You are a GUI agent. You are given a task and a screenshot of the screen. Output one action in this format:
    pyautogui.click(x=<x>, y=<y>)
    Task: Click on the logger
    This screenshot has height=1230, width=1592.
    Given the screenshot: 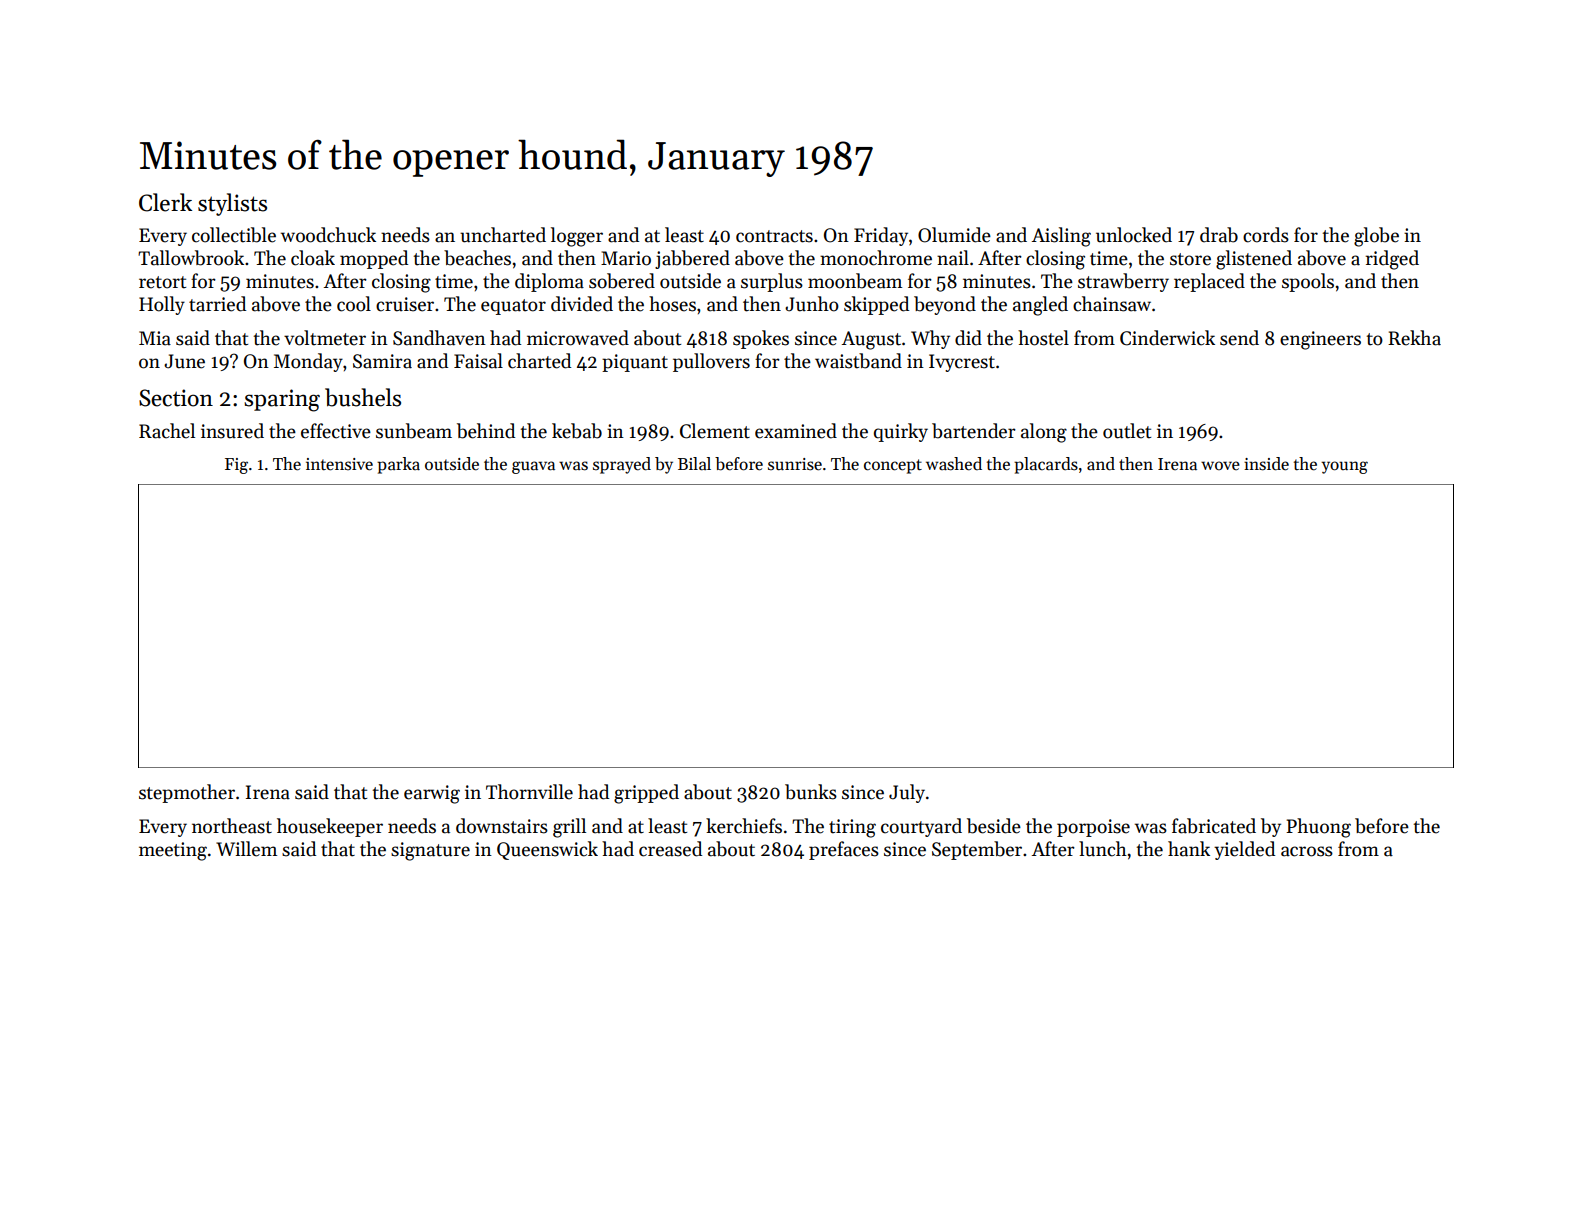 What is the action you would take?
    pyautogui.click(x=577, y=237)
